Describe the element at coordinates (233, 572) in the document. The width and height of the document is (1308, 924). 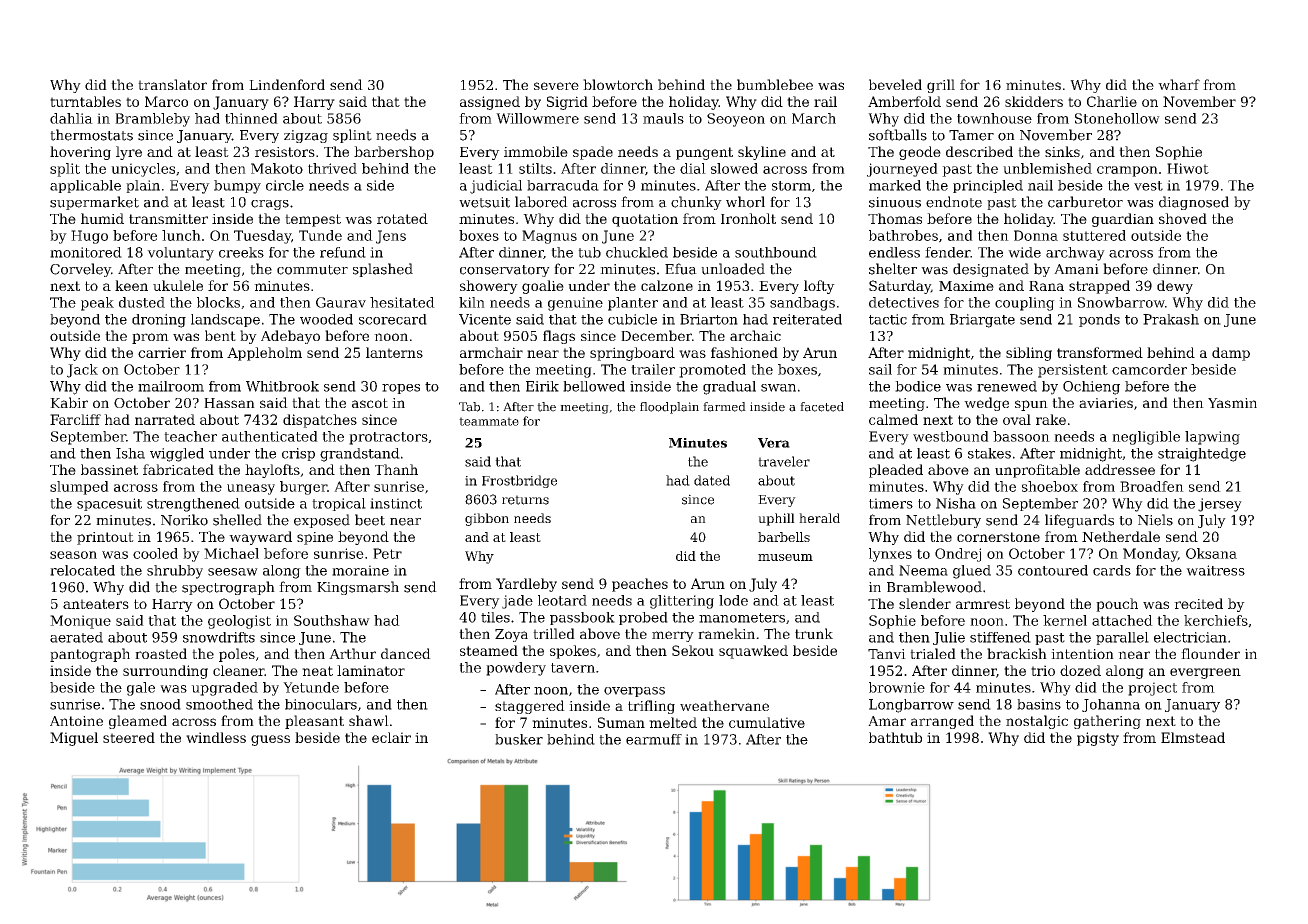
I see `seesaw` at that location.
